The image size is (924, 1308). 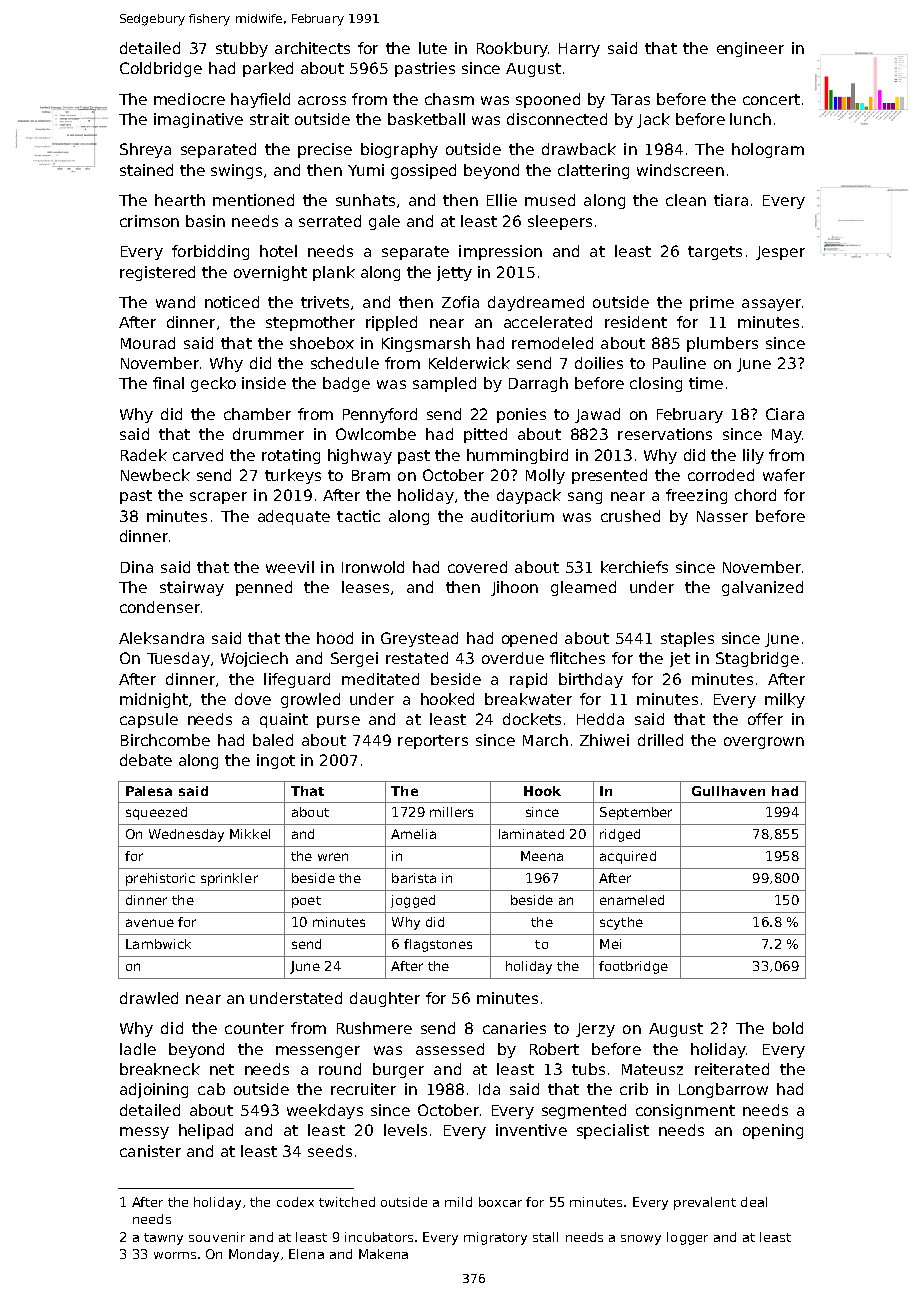 What do you see at coordinates (218, 498) in the page?
I see `scraper` at bounding box center [218, 498].
